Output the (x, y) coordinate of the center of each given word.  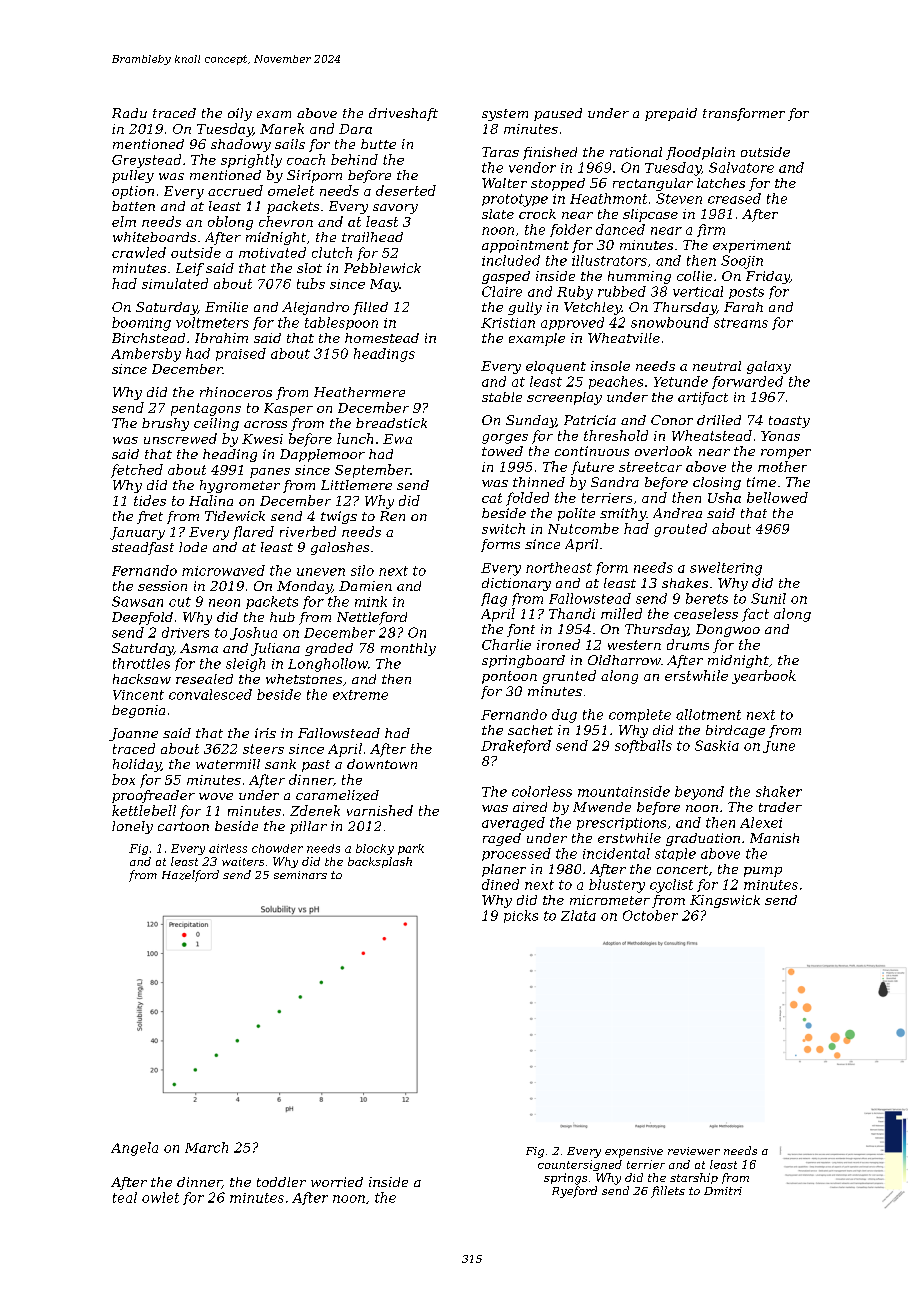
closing (717, 483)
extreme (360, 695)
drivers (185, 632)
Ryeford (574, 1192)
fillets (668, 1192)
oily (240, 114)
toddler (281, 1182)
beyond (699, 793)
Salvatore (741, 167)
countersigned (580, 1165)
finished (550, 153)
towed (502, 451)
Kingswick (725, 901)
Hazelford (190, 876)
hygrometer (240, 486)
